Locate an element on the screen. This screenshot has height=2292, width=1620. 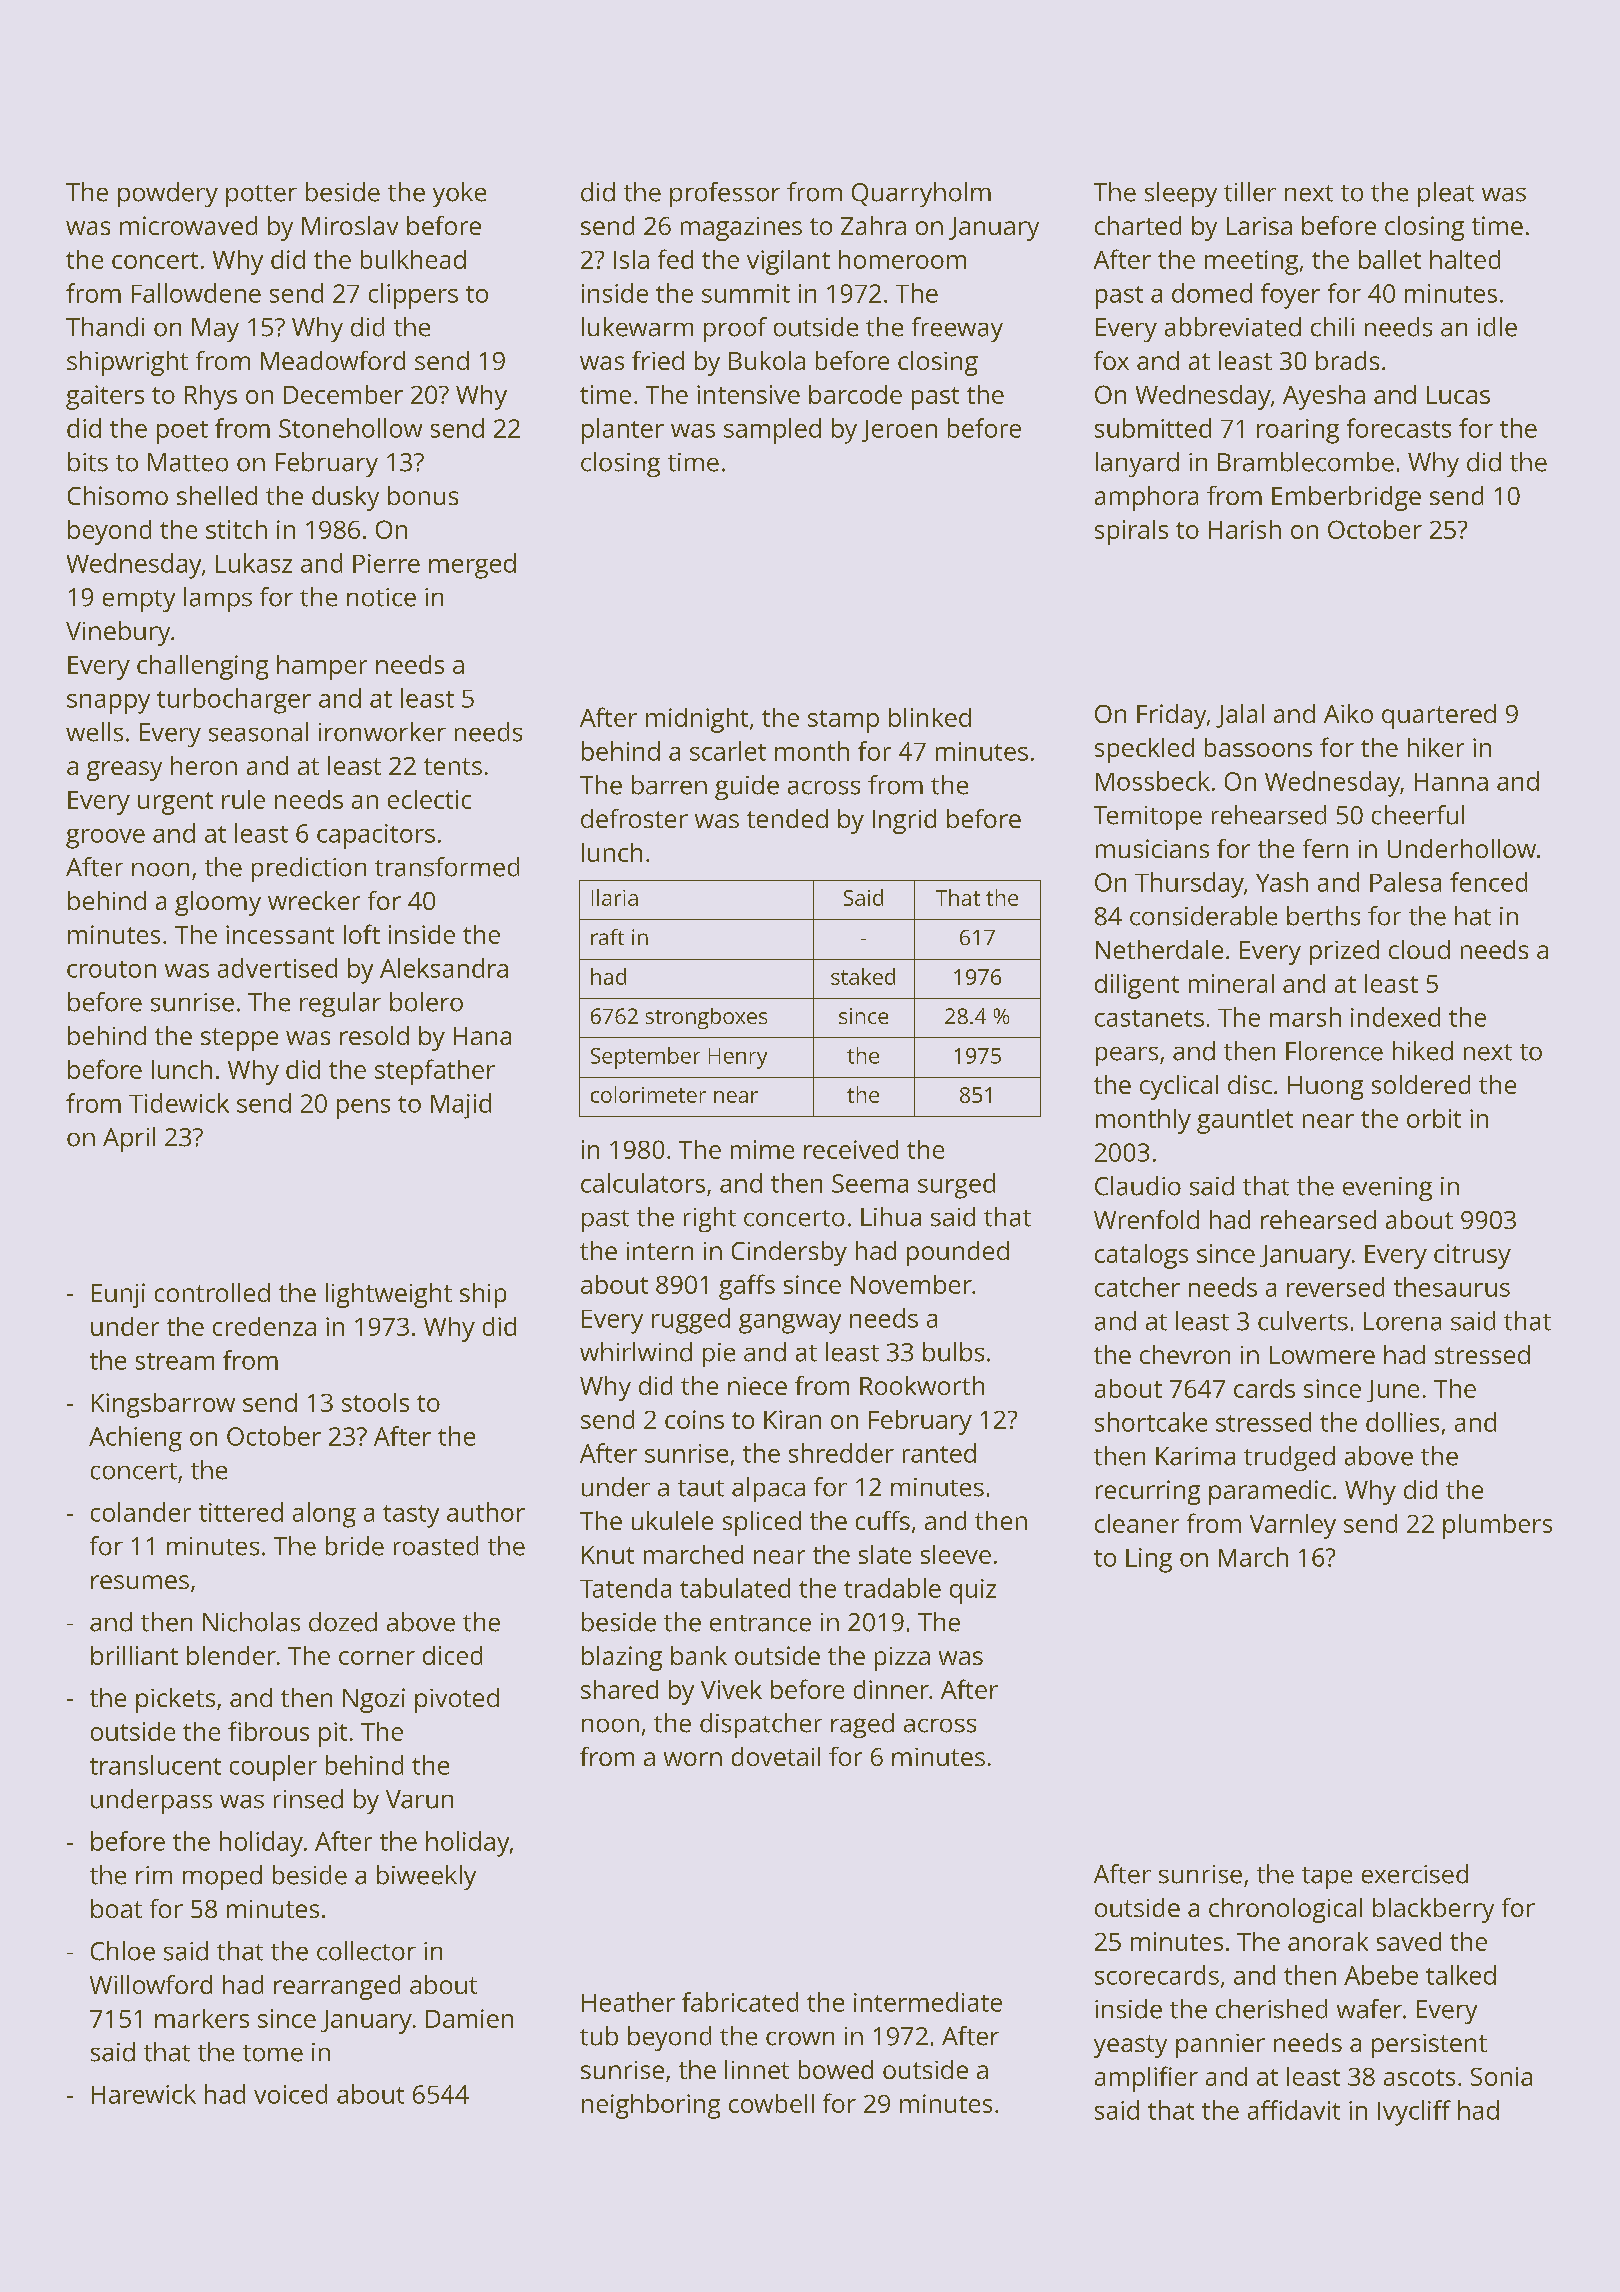
neighboring is located at coordinates (651, 2106).
